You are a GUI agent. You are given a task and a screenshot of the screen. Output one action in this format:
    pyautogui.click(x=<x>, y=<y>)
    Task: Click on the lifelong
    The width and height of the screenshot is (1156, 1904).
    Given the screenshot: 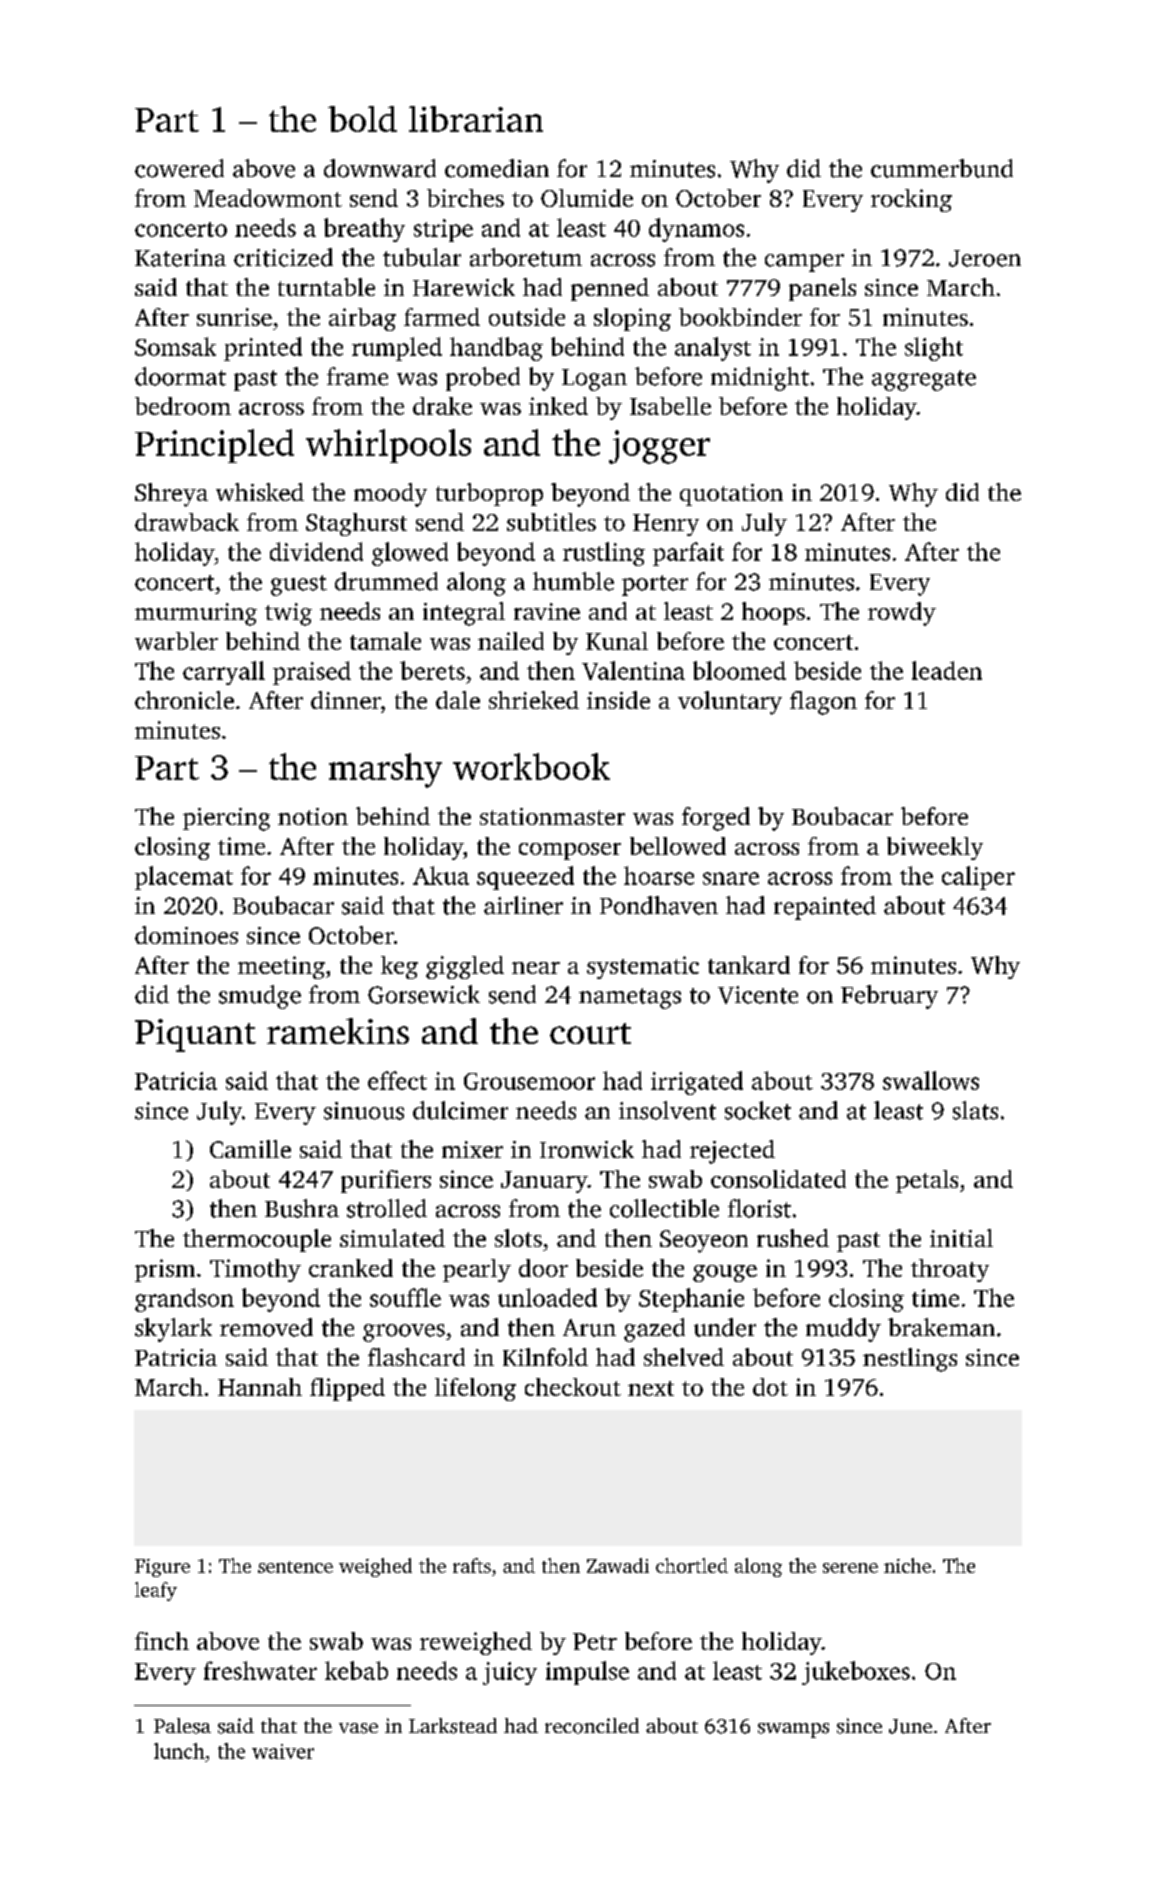 What is the action you would take?
    pyautogui.click(x=475, y=1389)
